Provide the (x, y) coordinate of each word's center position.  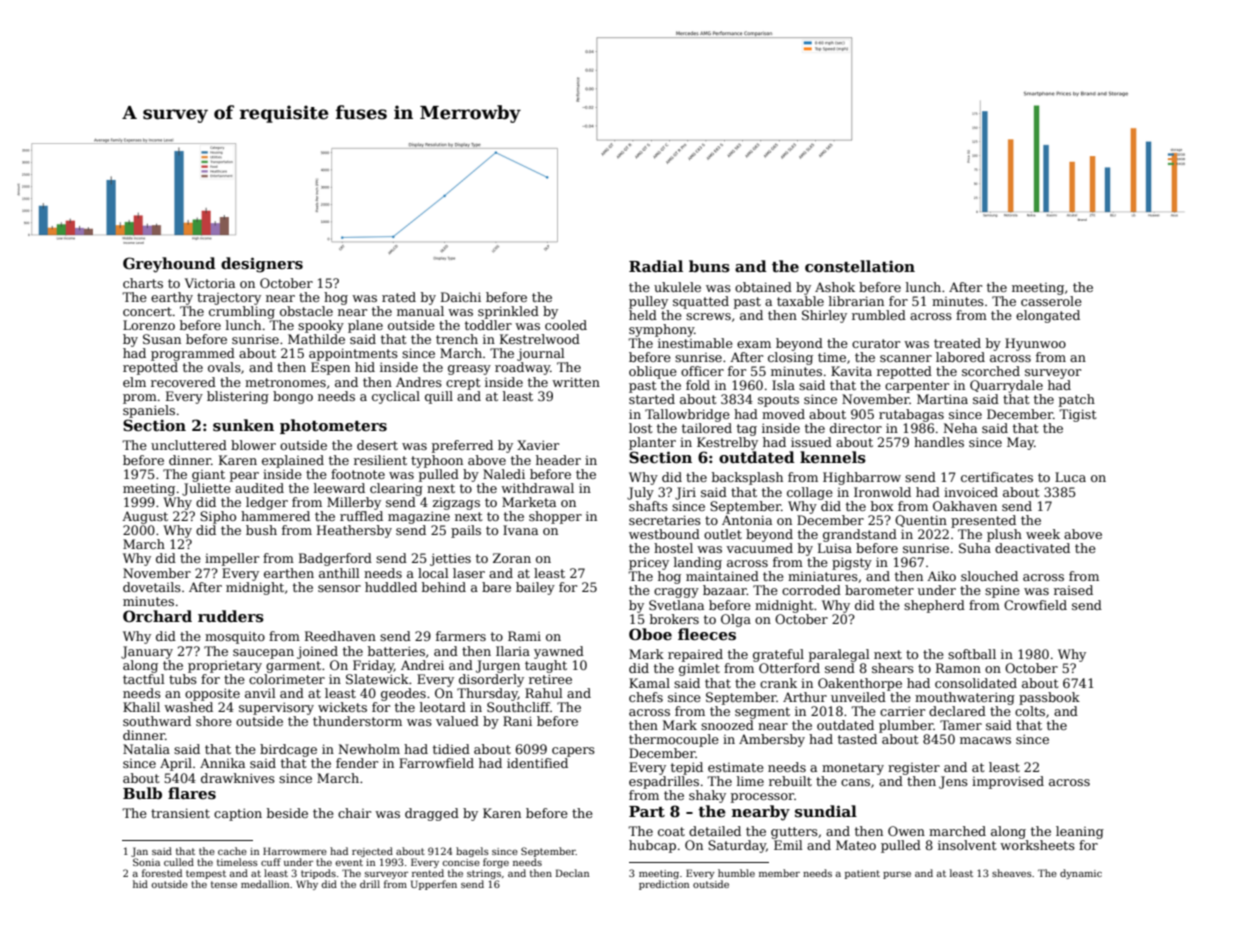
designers (262, 265)
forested (162, 873)
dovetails (152, 587)
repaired (695, 655)
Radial (656, 266)
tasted (857, 739)
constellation (860, 266)
